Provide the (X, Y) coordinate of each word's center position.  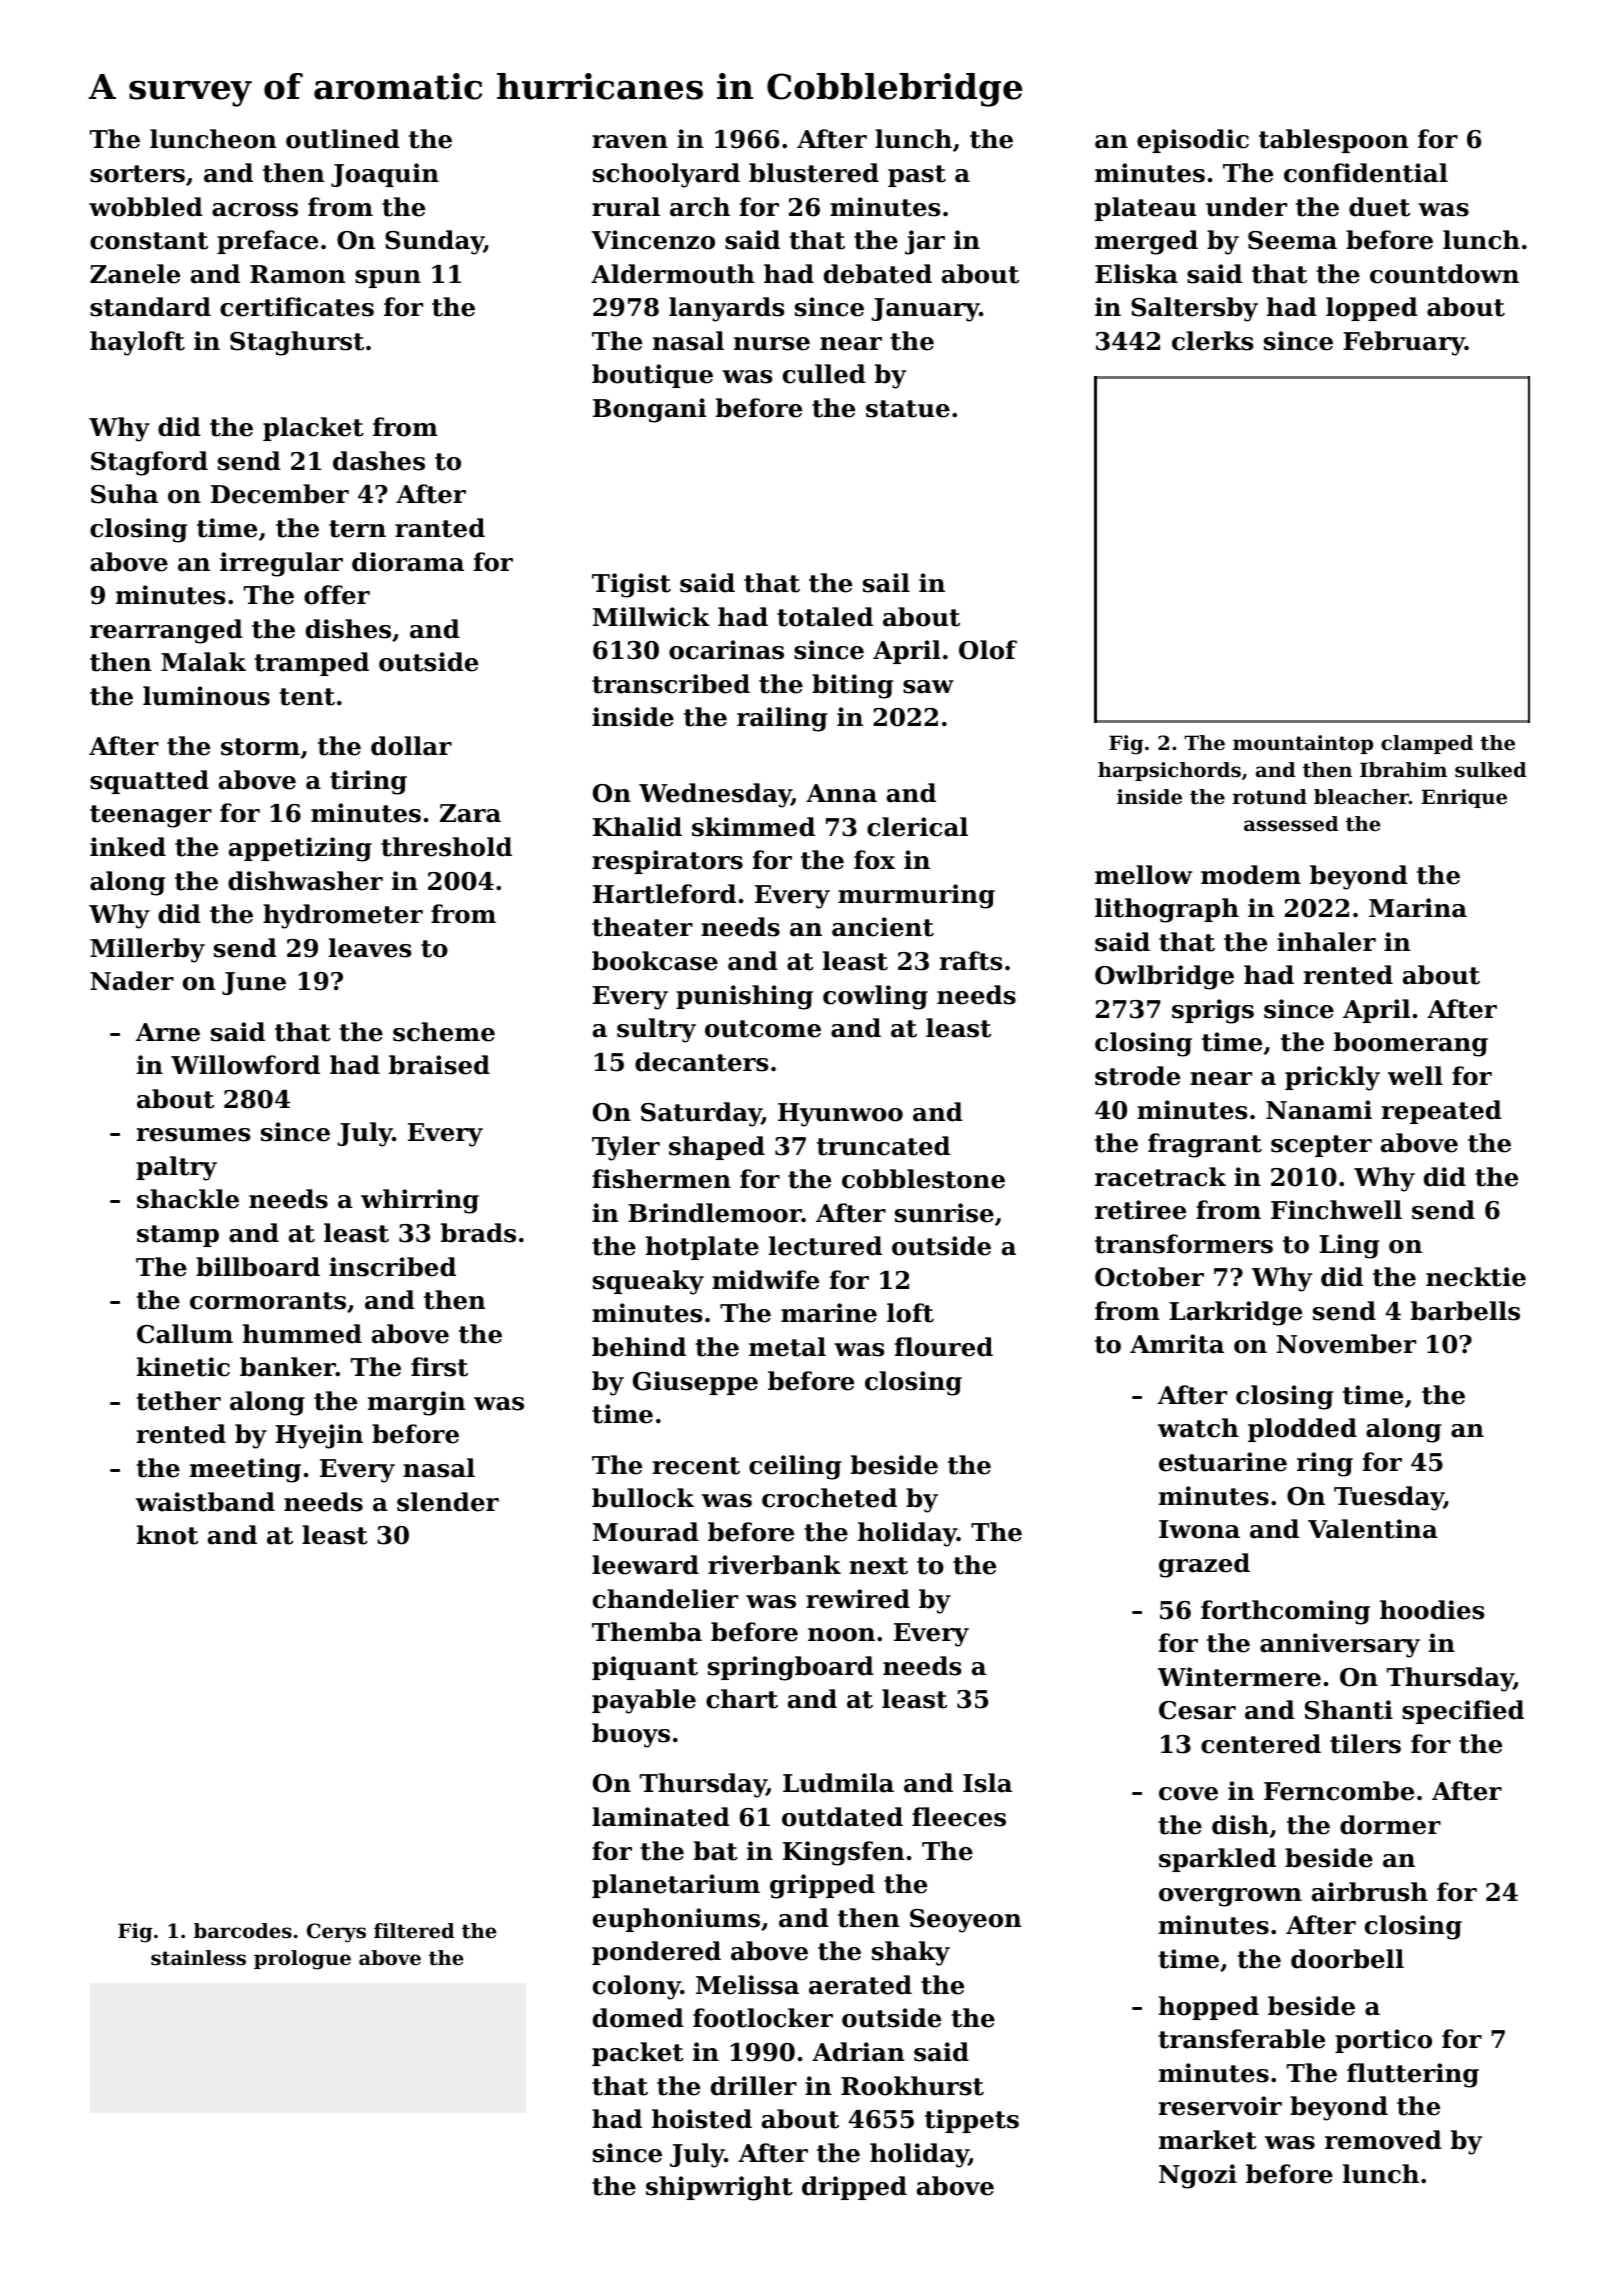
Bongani (649, 410)
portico (1383, 2041)
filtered (414, 1931)
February (1404, 343)
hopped (1209, 2008)
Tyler (626, 1148)
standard (150, 307)
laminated (661, 1817)
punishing (744, 997)
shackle (188, 1199)
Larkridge (1235, 1313)
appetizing (300, 849)
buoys (631, 1735)
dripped (854, 2188)
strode (1137, 1076)
